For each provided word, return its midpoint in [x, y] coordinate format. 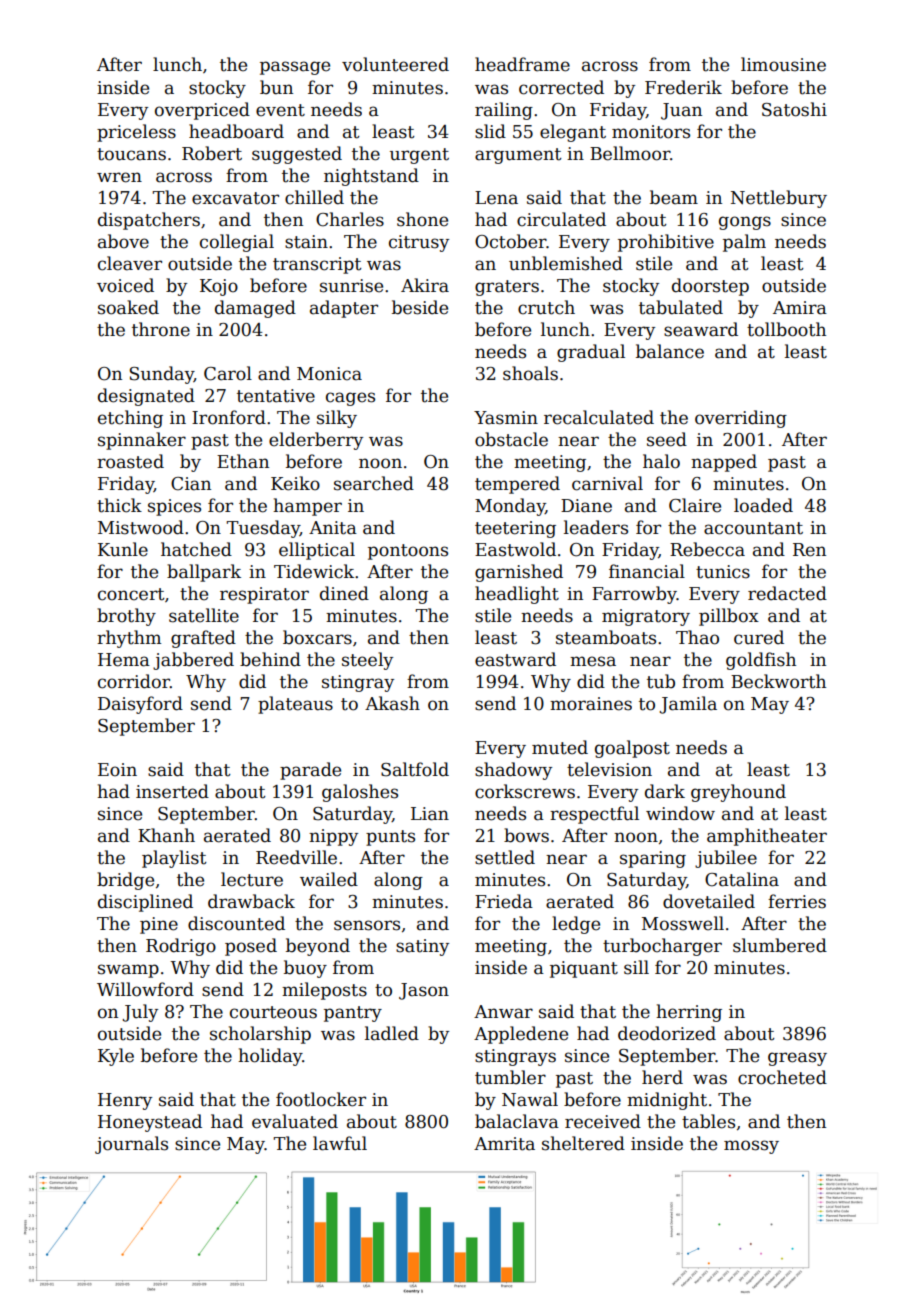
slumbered [780, 945]
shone [422, 219]
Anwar [503, 1012]
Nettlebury [779, 199]
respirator [264, 595]
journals [131, 1145]
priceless [136, 133]
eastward [515, 659]
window [680, 813]
